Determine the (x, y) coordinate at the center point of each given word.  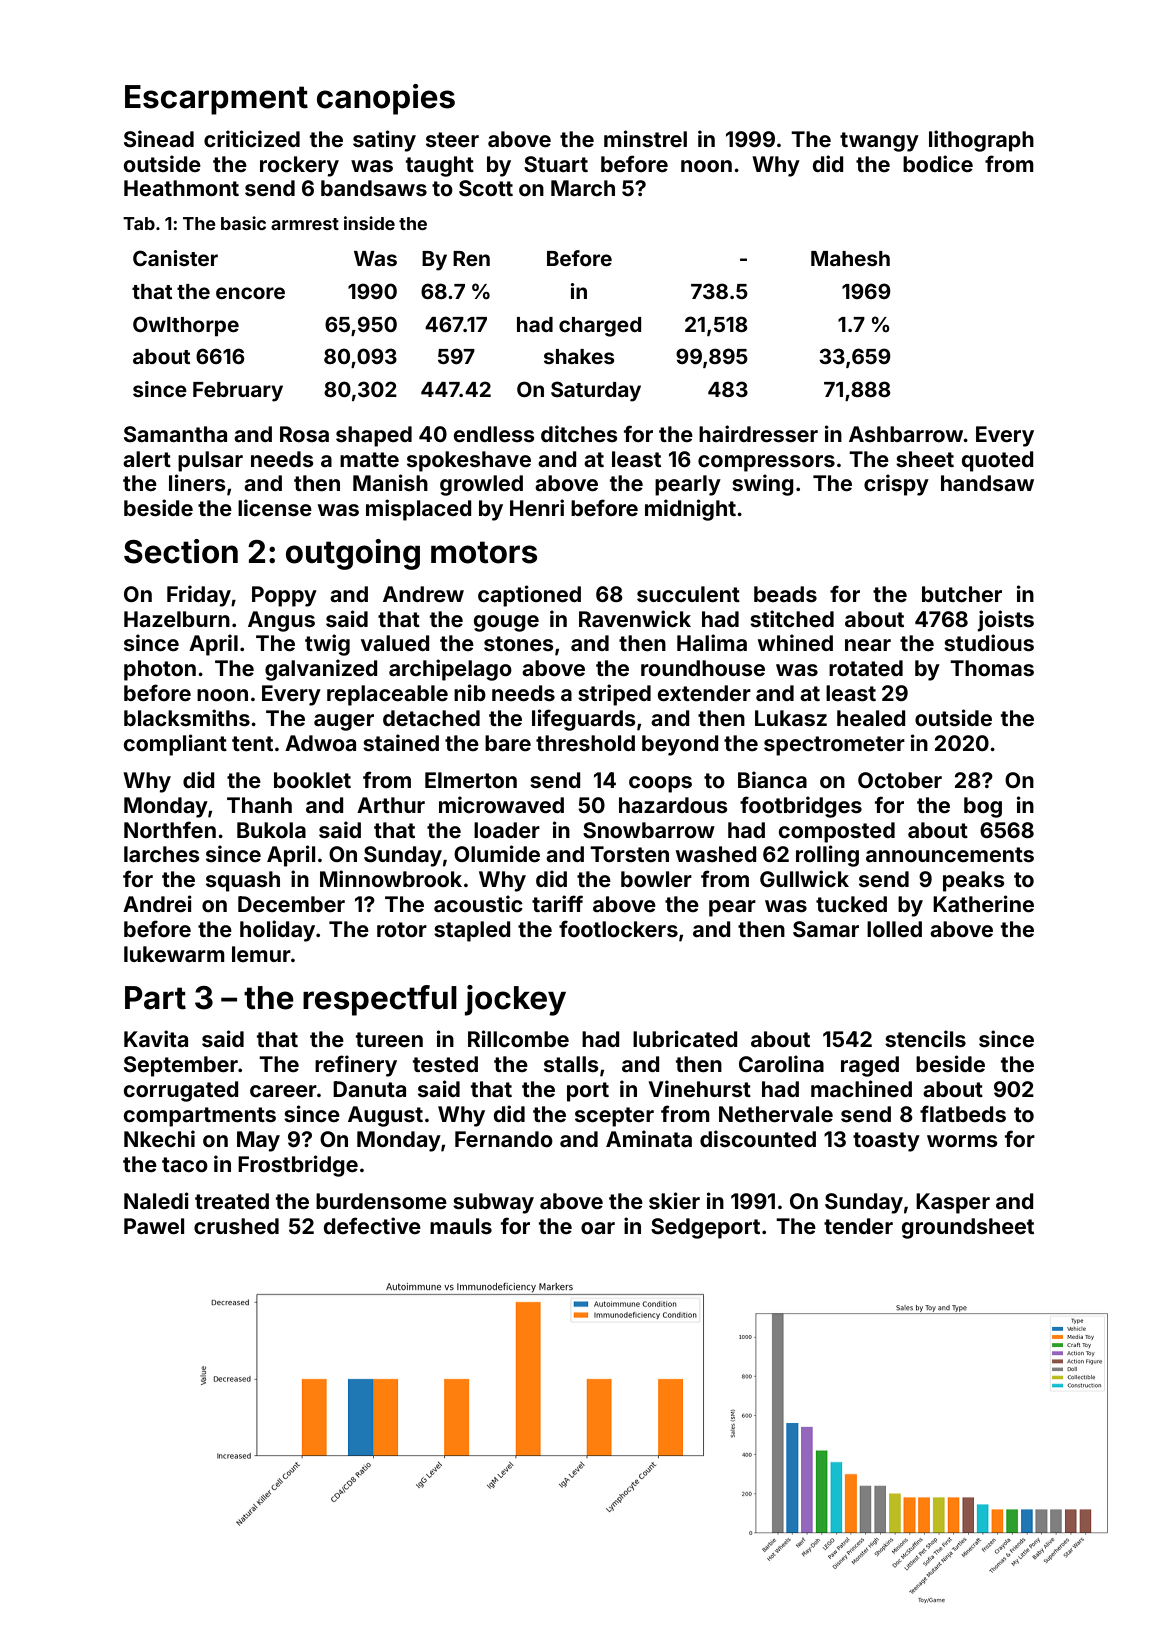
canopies (386, 99)
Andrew (423, 594)
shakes (579, 356)
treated (232, 1201)
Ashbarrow (906, 434)
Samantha (175, 434)
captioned (529, 596)
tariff (557, 903)
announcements (950, 854)
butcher (962, 594)
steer (452, 139)
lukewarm (174, 954)
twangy (879, 142)
